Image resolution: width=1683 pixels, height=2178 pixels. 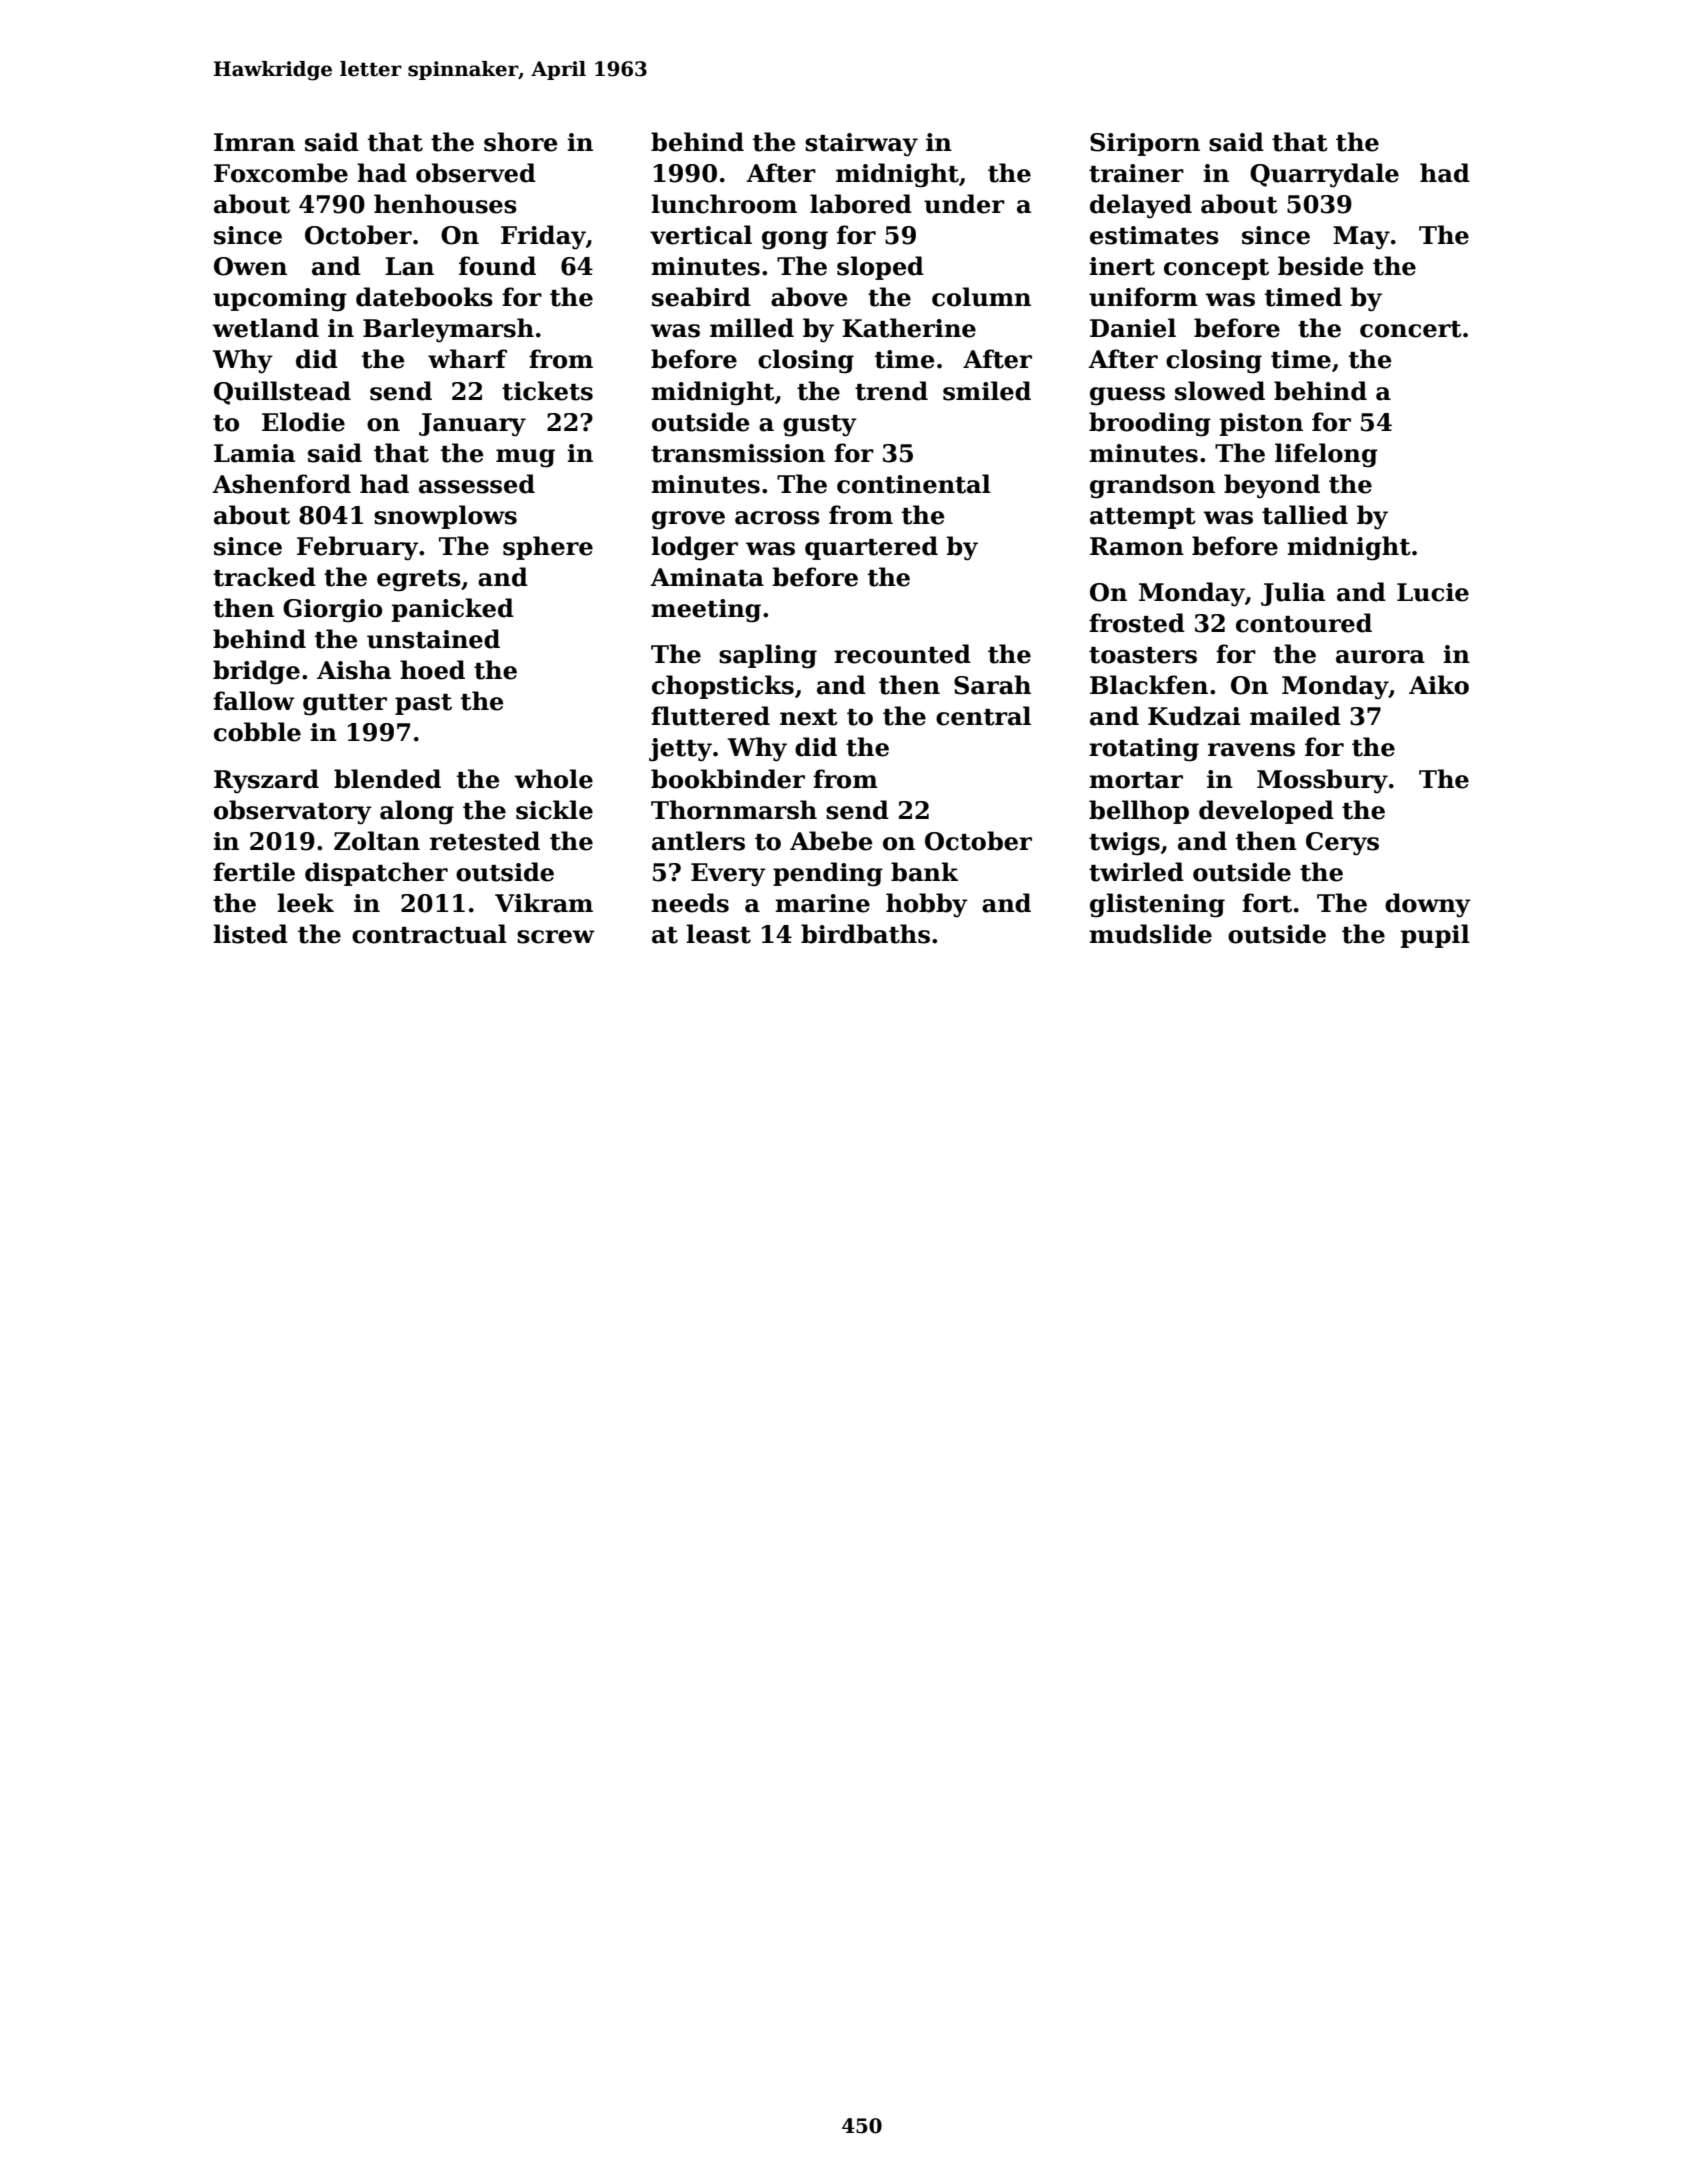 I want to click on milled, so click(x=752, y=328).
